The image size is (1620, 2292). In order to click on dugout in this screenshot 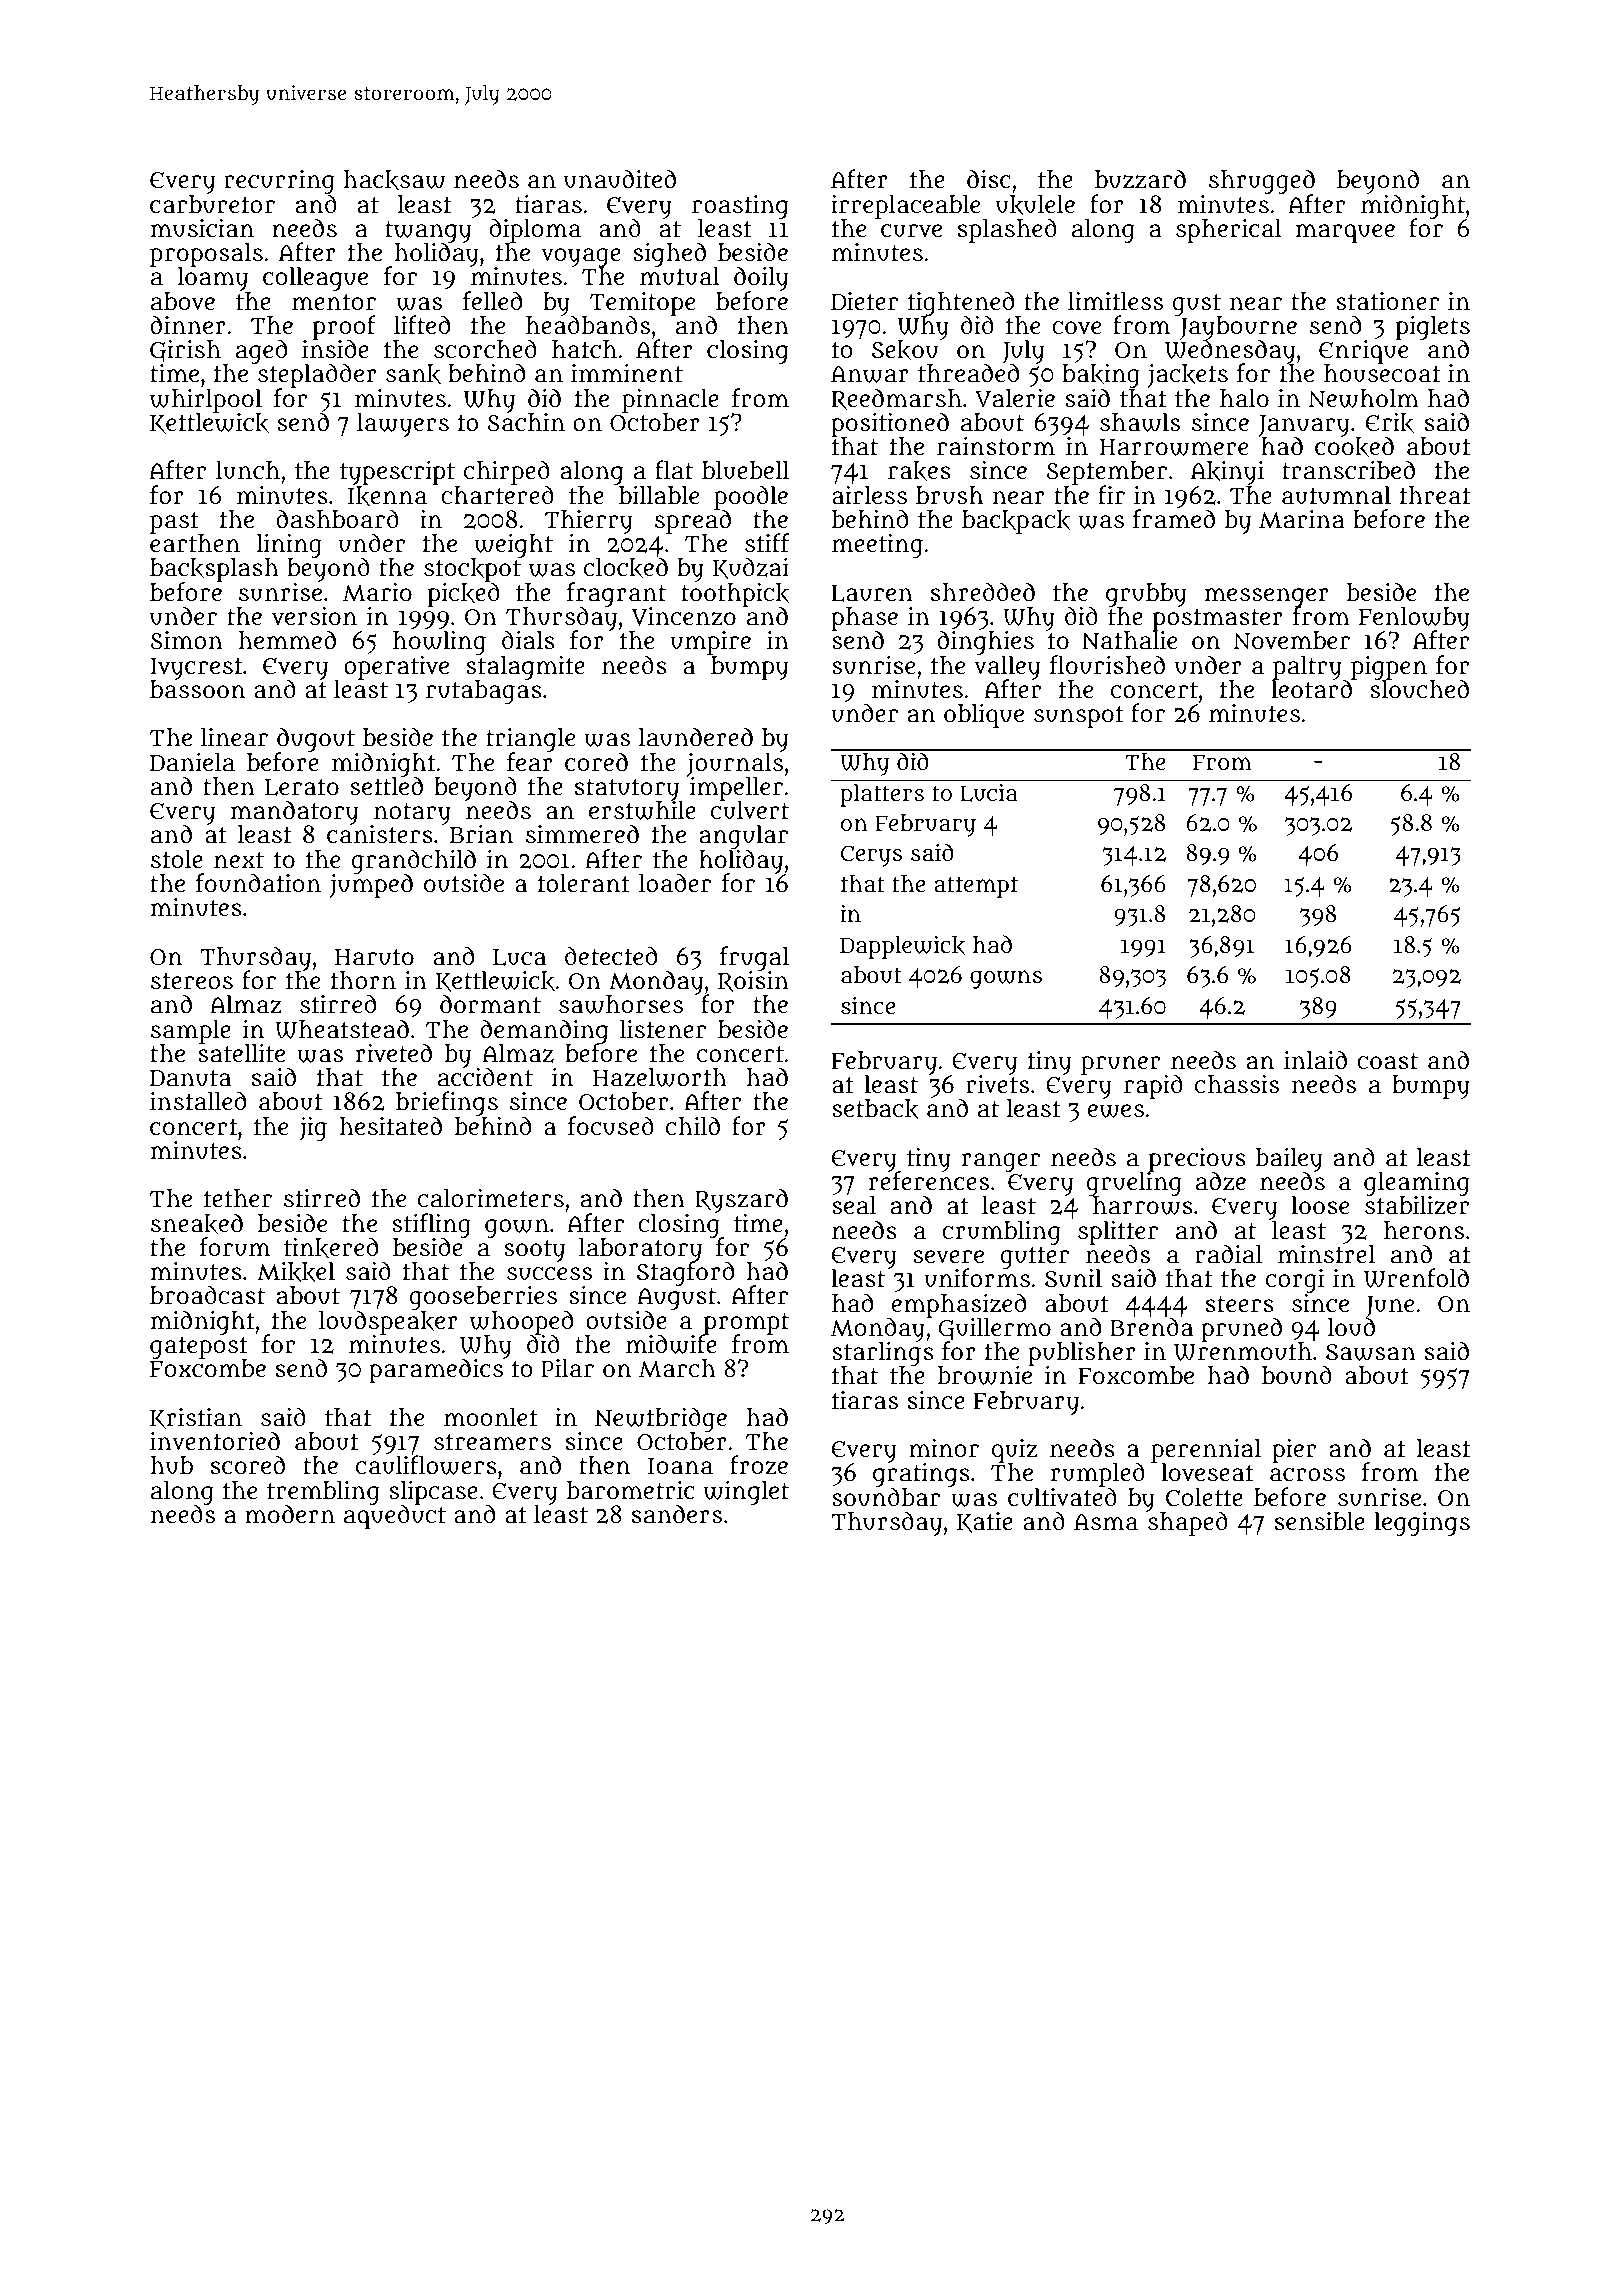, I will do `click(316, 740)`.
